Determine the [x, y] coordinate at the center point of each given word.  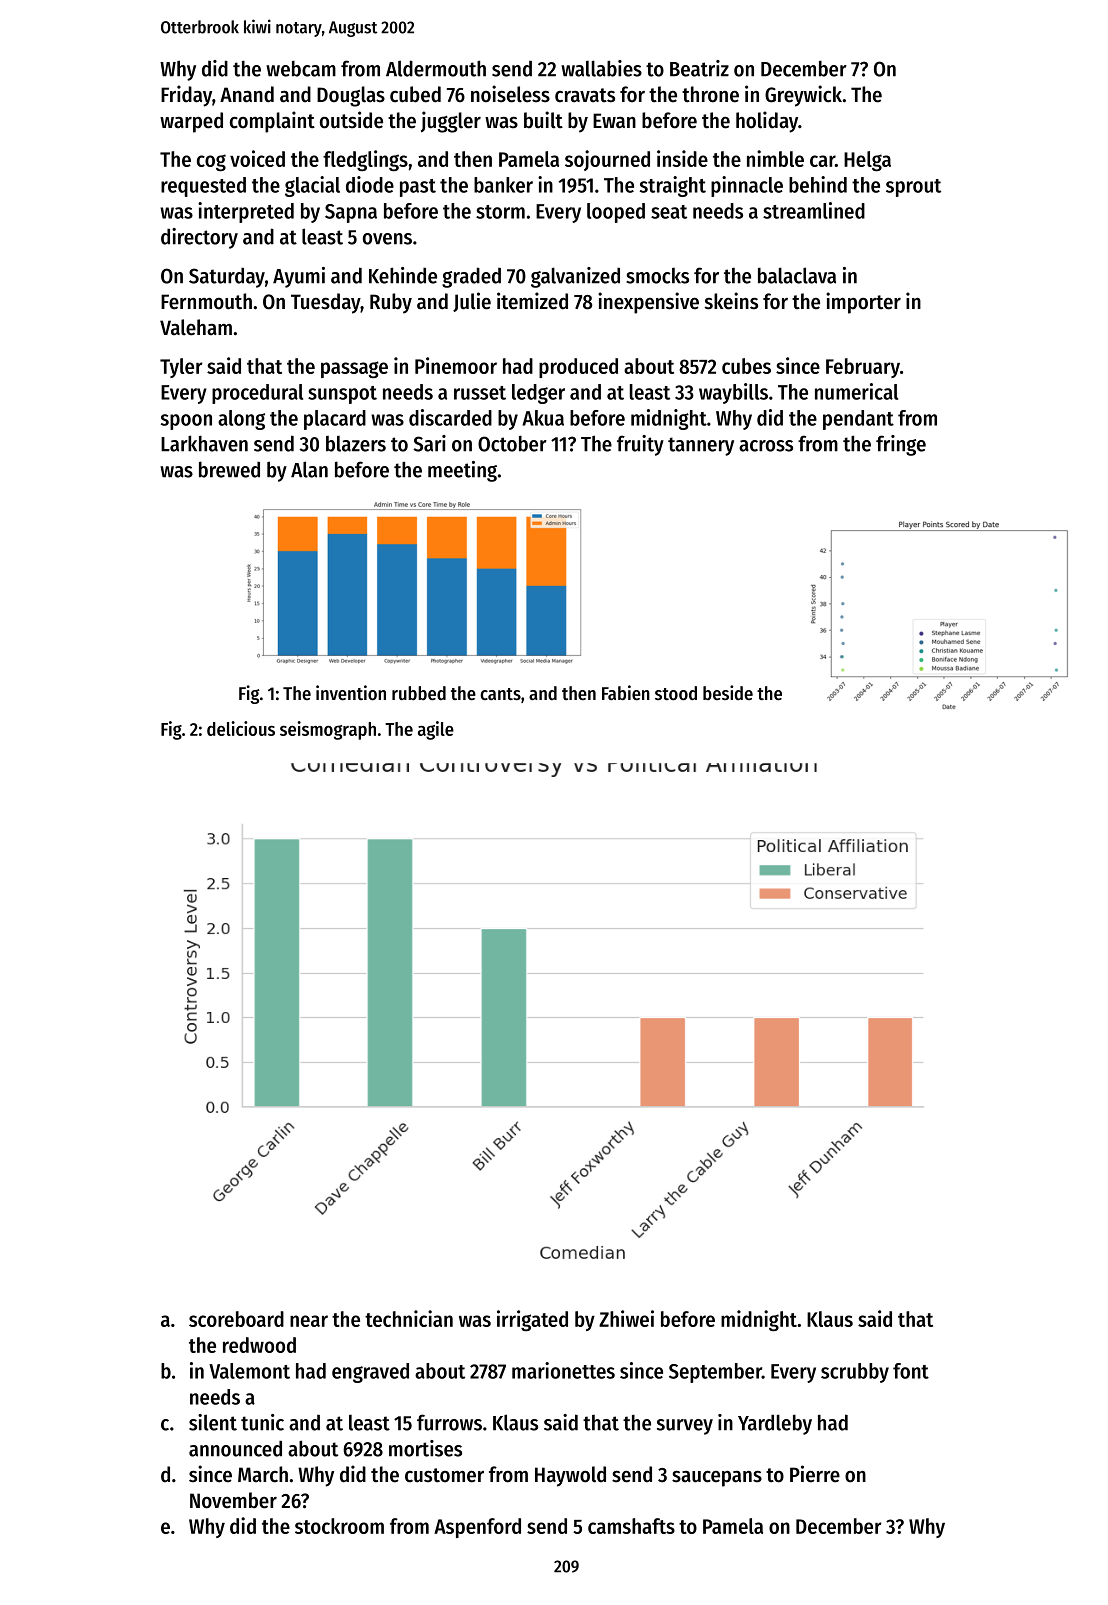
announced [235, 1448]
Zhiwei [626, 1318]
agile [436, 730]
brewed [229, 469]
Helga [867, 161]
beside [728, 693]
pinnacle [747, 186]
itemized [532, 301]
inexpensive [648, 303]
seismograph [328, 730]
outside [351, 120]
